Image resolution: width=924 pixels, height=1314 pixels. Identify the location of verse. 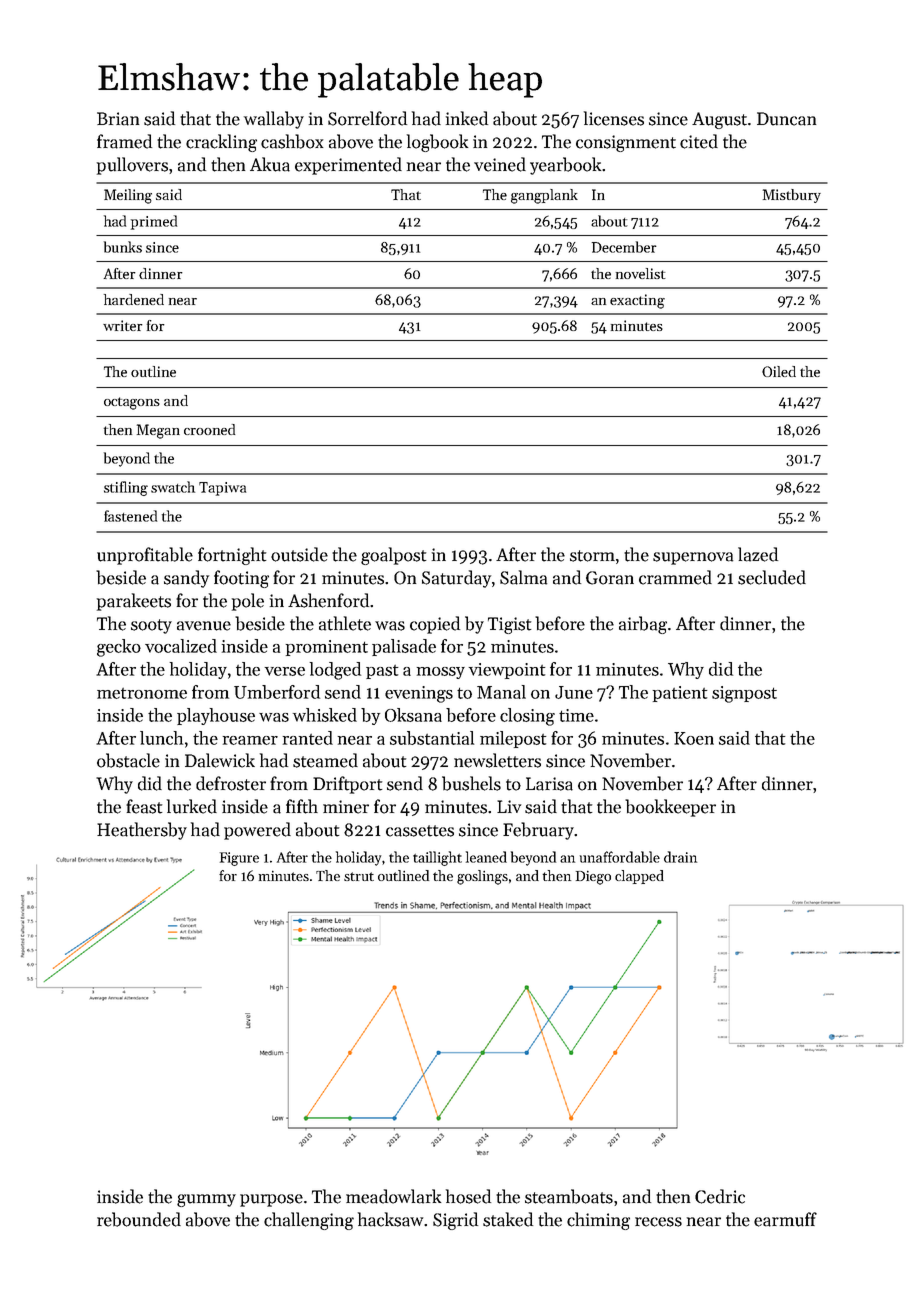
(285, 671).
